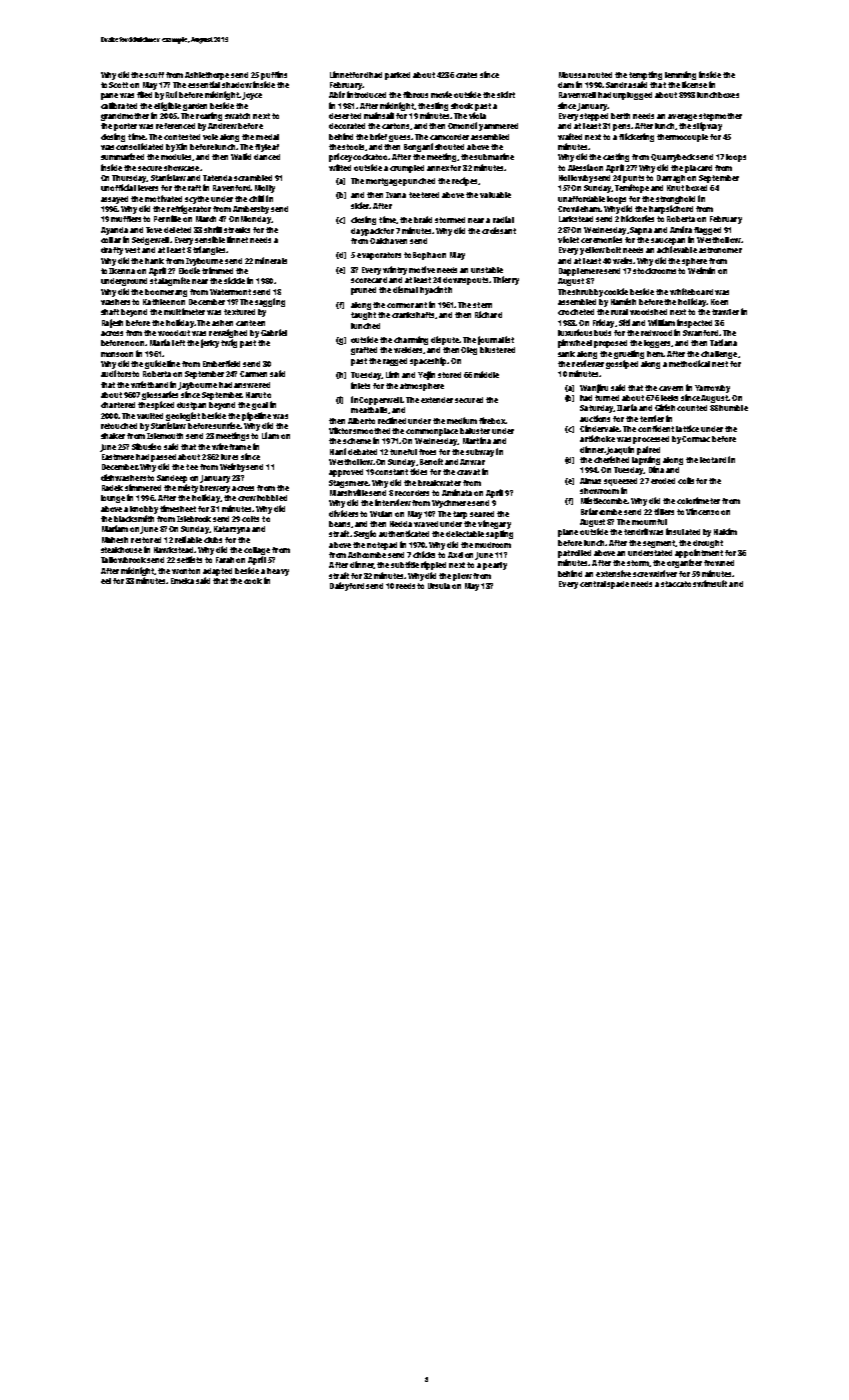 Image resolution: width=849 pixels, height=1400 pixels. Describe the element at coordinates (637, 218) in the page. I see `hickories` at that location.
